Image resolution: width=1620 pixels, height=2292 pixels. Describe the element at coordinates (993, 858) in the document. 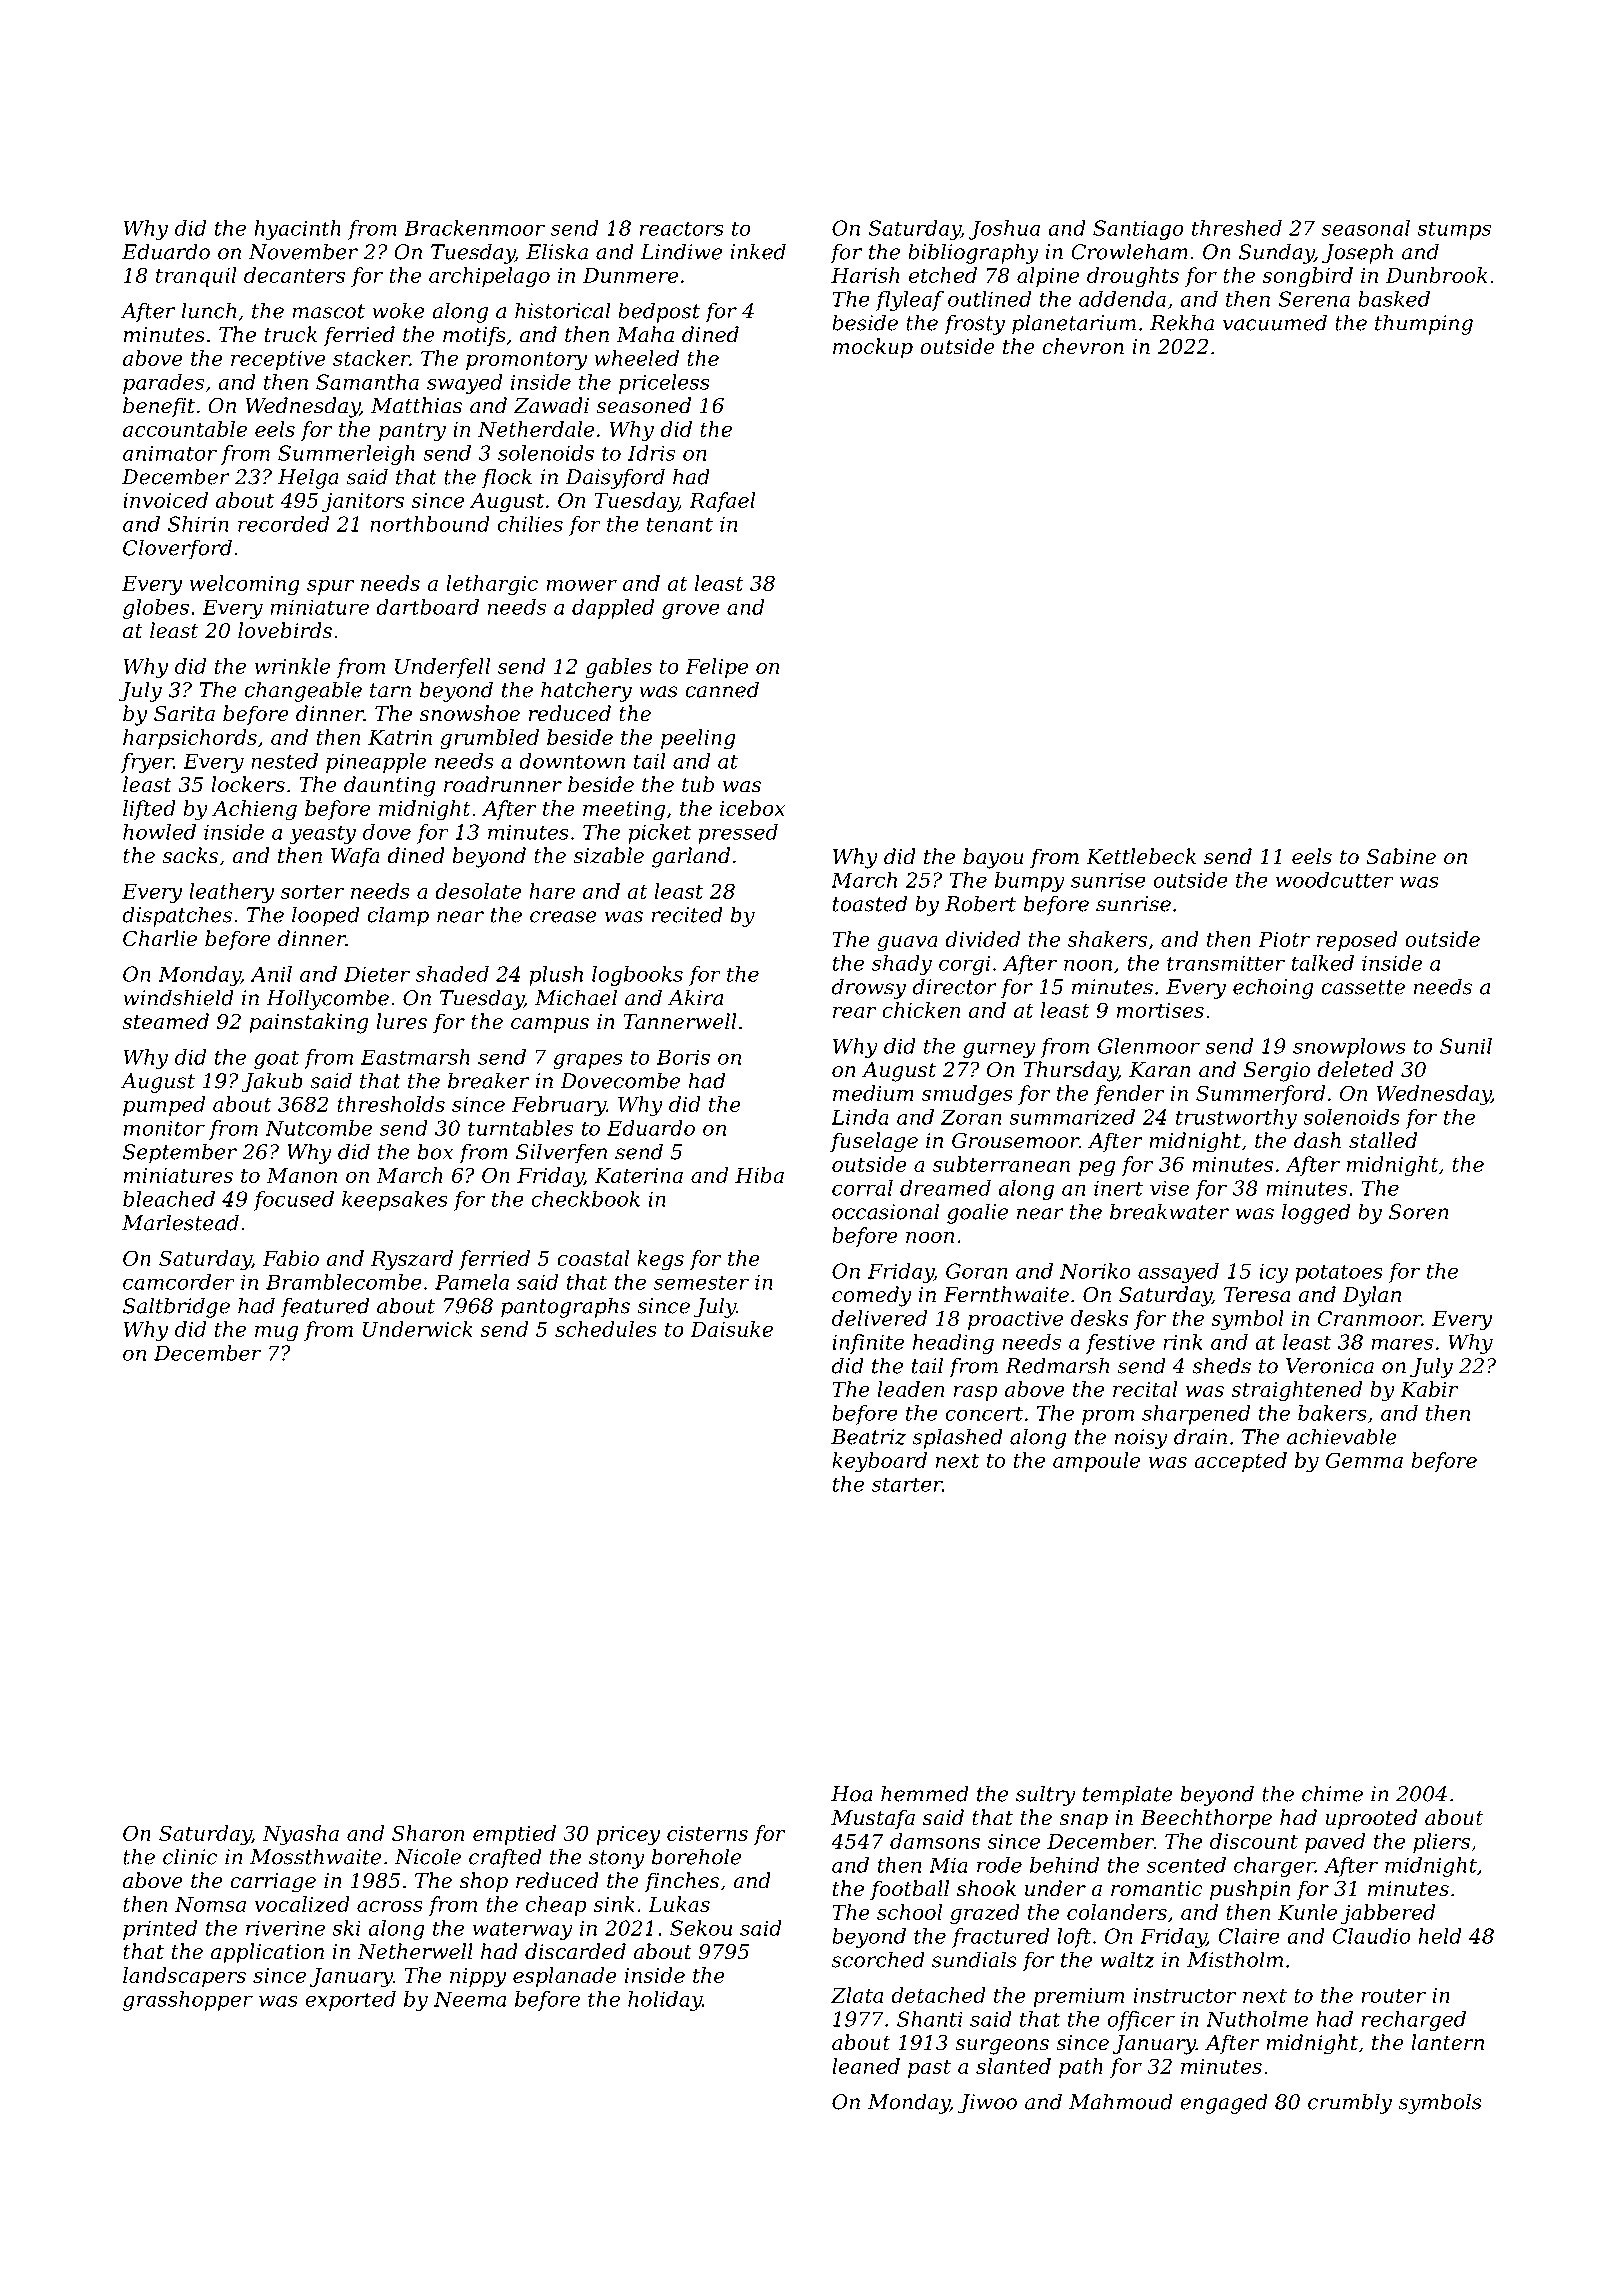

I see `bayou` at that location.
